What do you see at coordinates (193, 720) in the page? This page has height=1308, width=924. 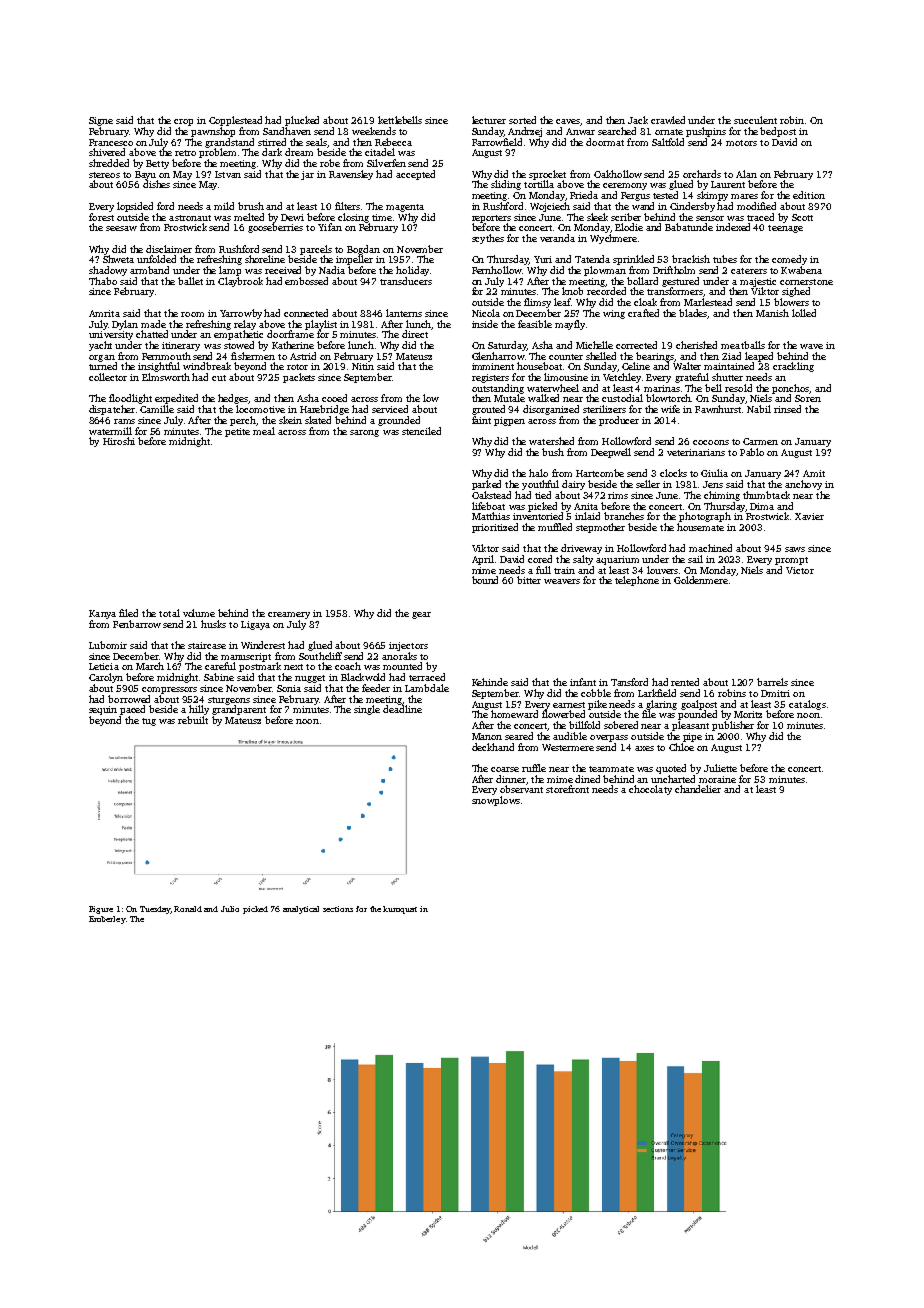 I see `rebuilt` at bounding box center [193, 720].
